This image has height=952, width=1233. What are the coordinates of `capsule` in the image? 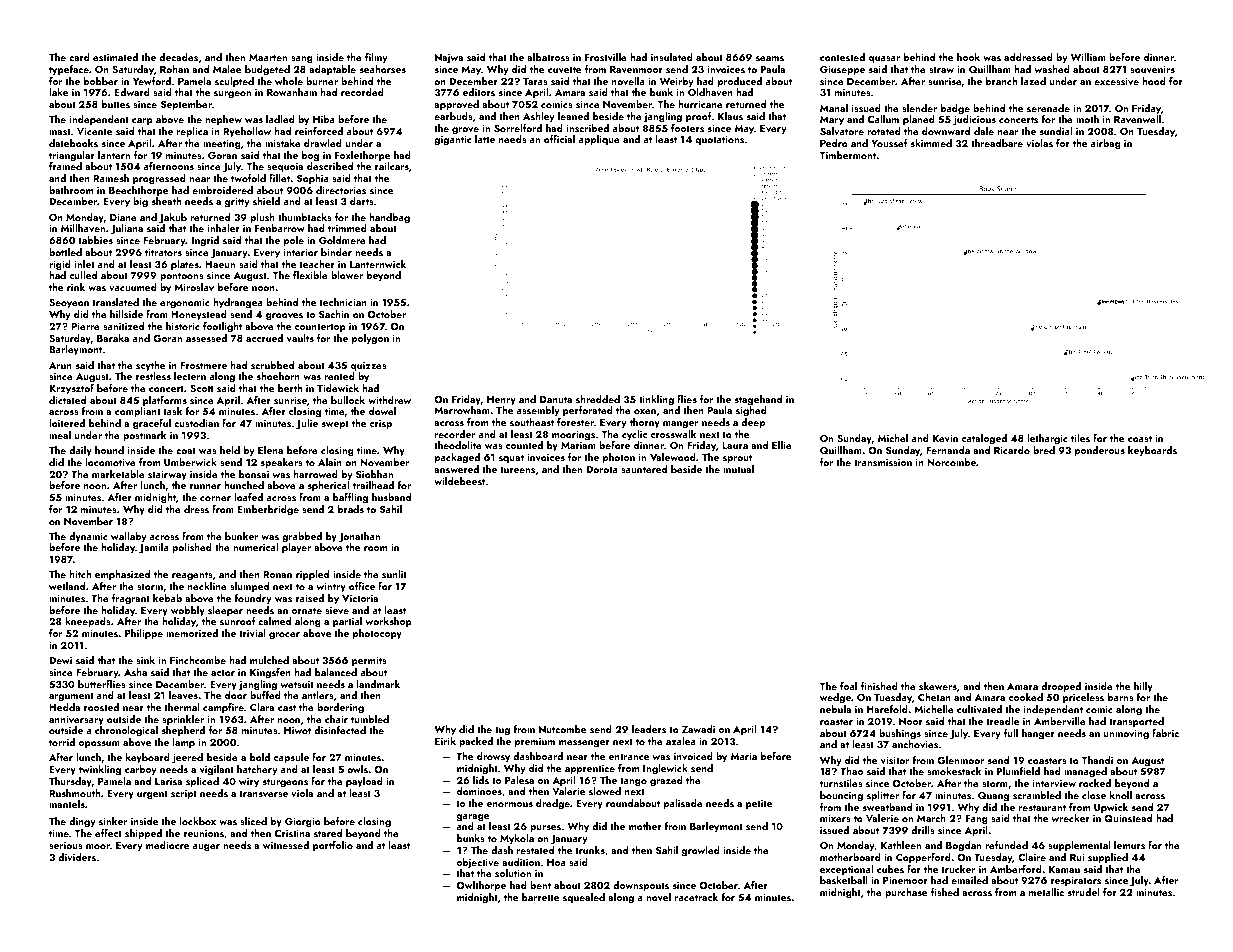 It's located at (291, 758).
